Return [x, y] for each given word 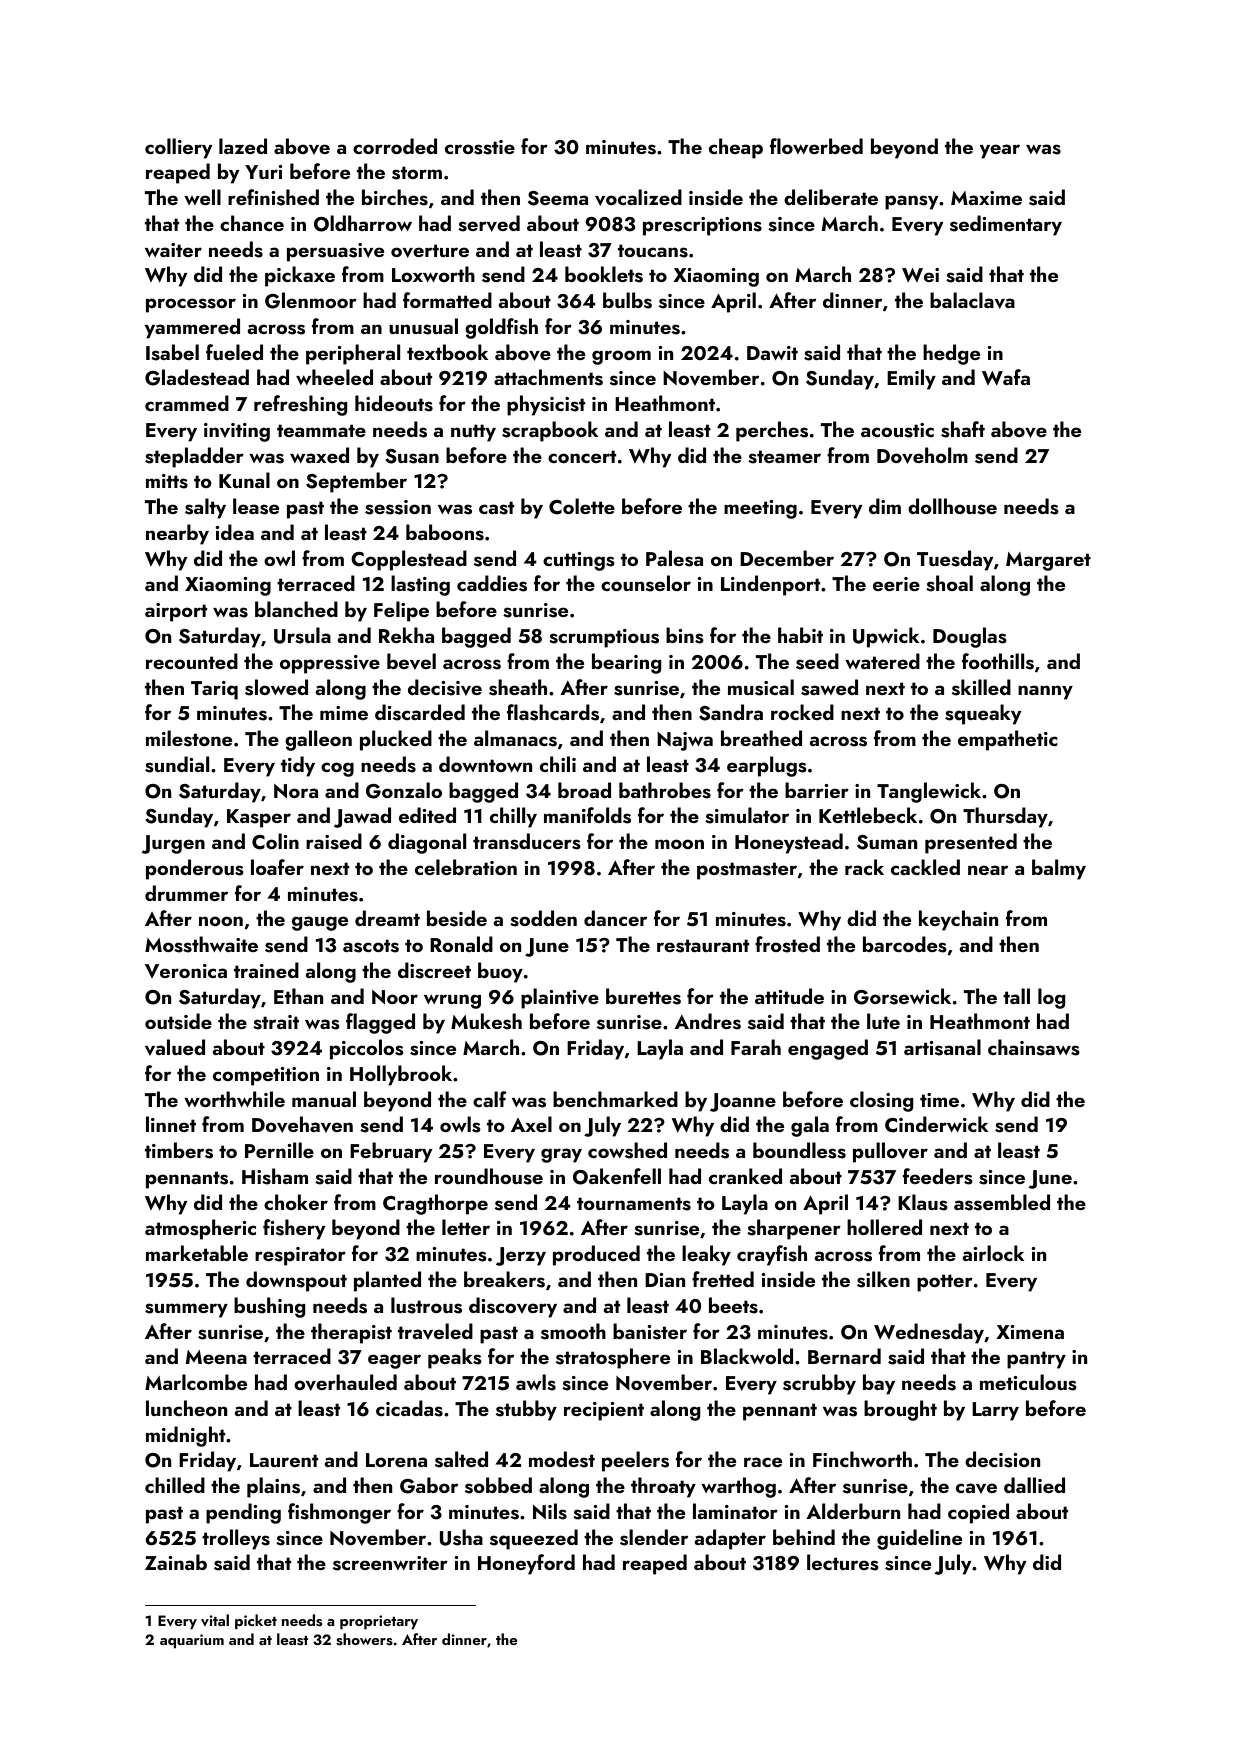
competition [266, 1076]
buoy [500, 972]
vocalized [638, 197]
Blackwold [747, 1356]
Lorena [396, 1460]
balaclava [972, 300]
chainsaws [1034, 1047]
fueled [234, 352]
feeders [938, 1176]
